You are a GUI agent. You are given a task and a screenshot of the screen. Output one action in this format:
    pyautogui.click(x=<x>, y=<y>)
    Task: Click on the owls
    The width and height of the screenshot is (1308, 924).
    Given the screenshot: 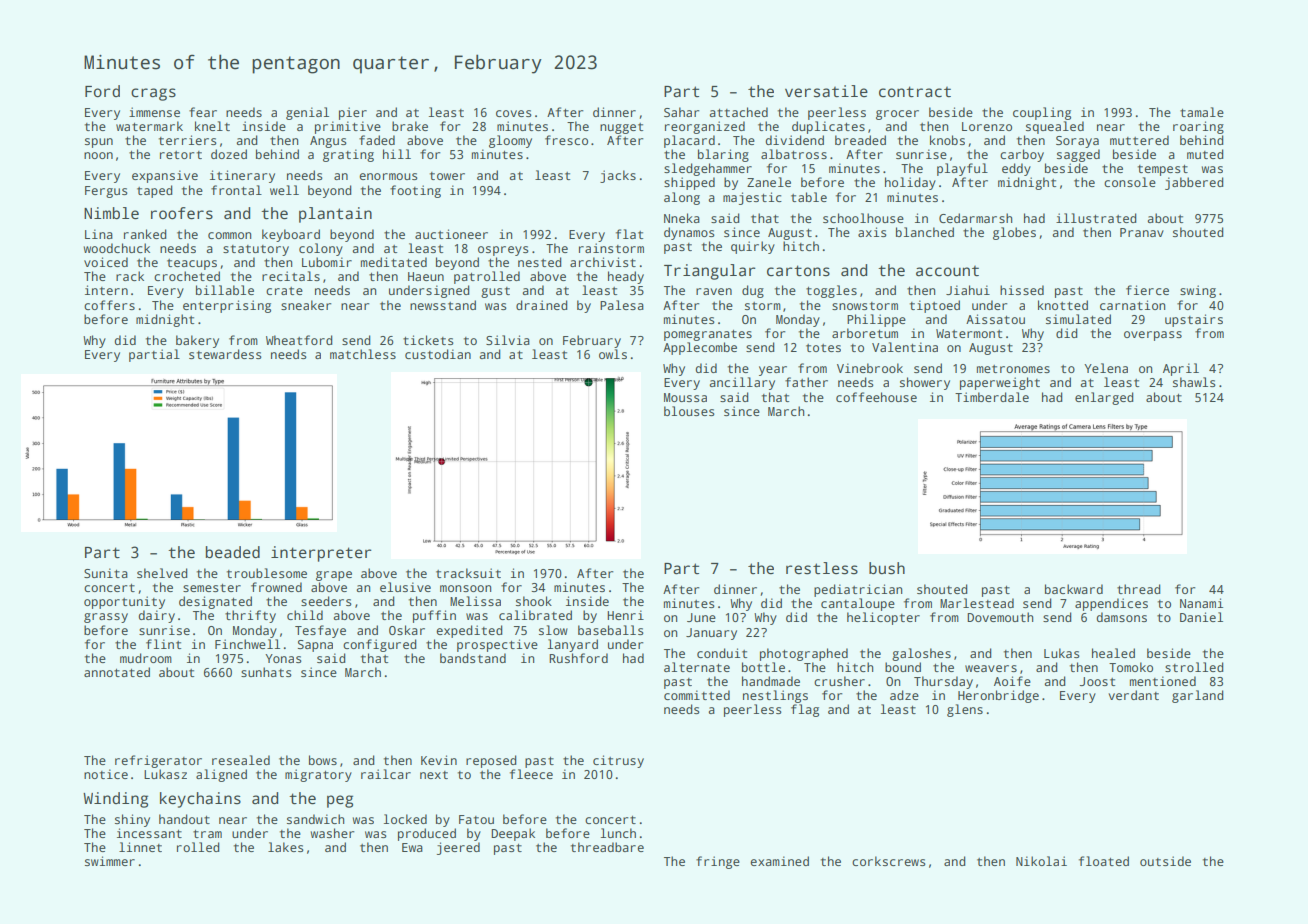 What is the action you would take?
    pyautogui.click(x=613, y=354)
